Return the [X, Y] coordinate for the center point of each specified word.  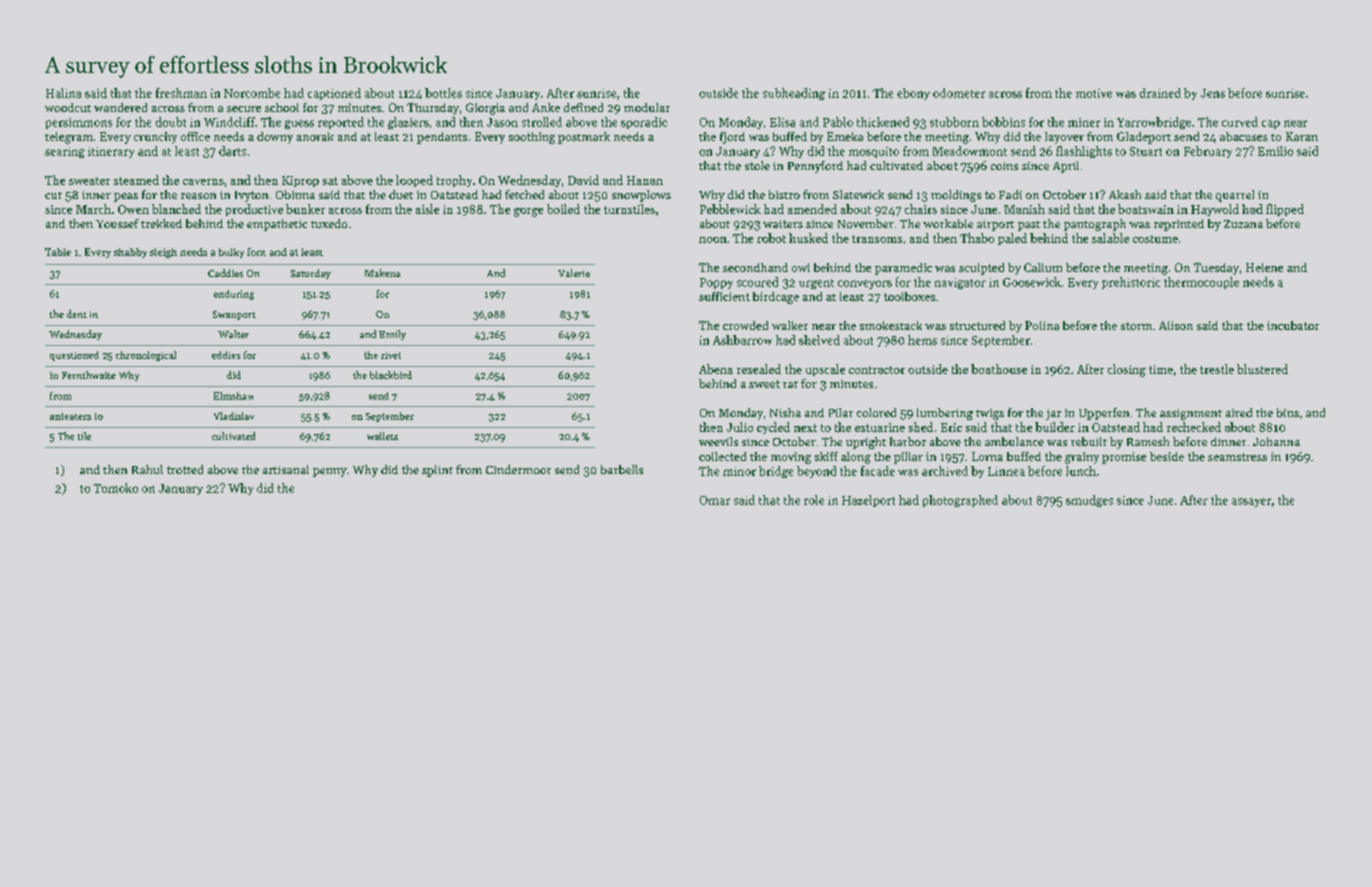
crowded [745, 325]
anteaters [70, 416]
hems [922, 340]
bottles [443, 93]
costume [1155, 239]
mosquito [874, 152]
